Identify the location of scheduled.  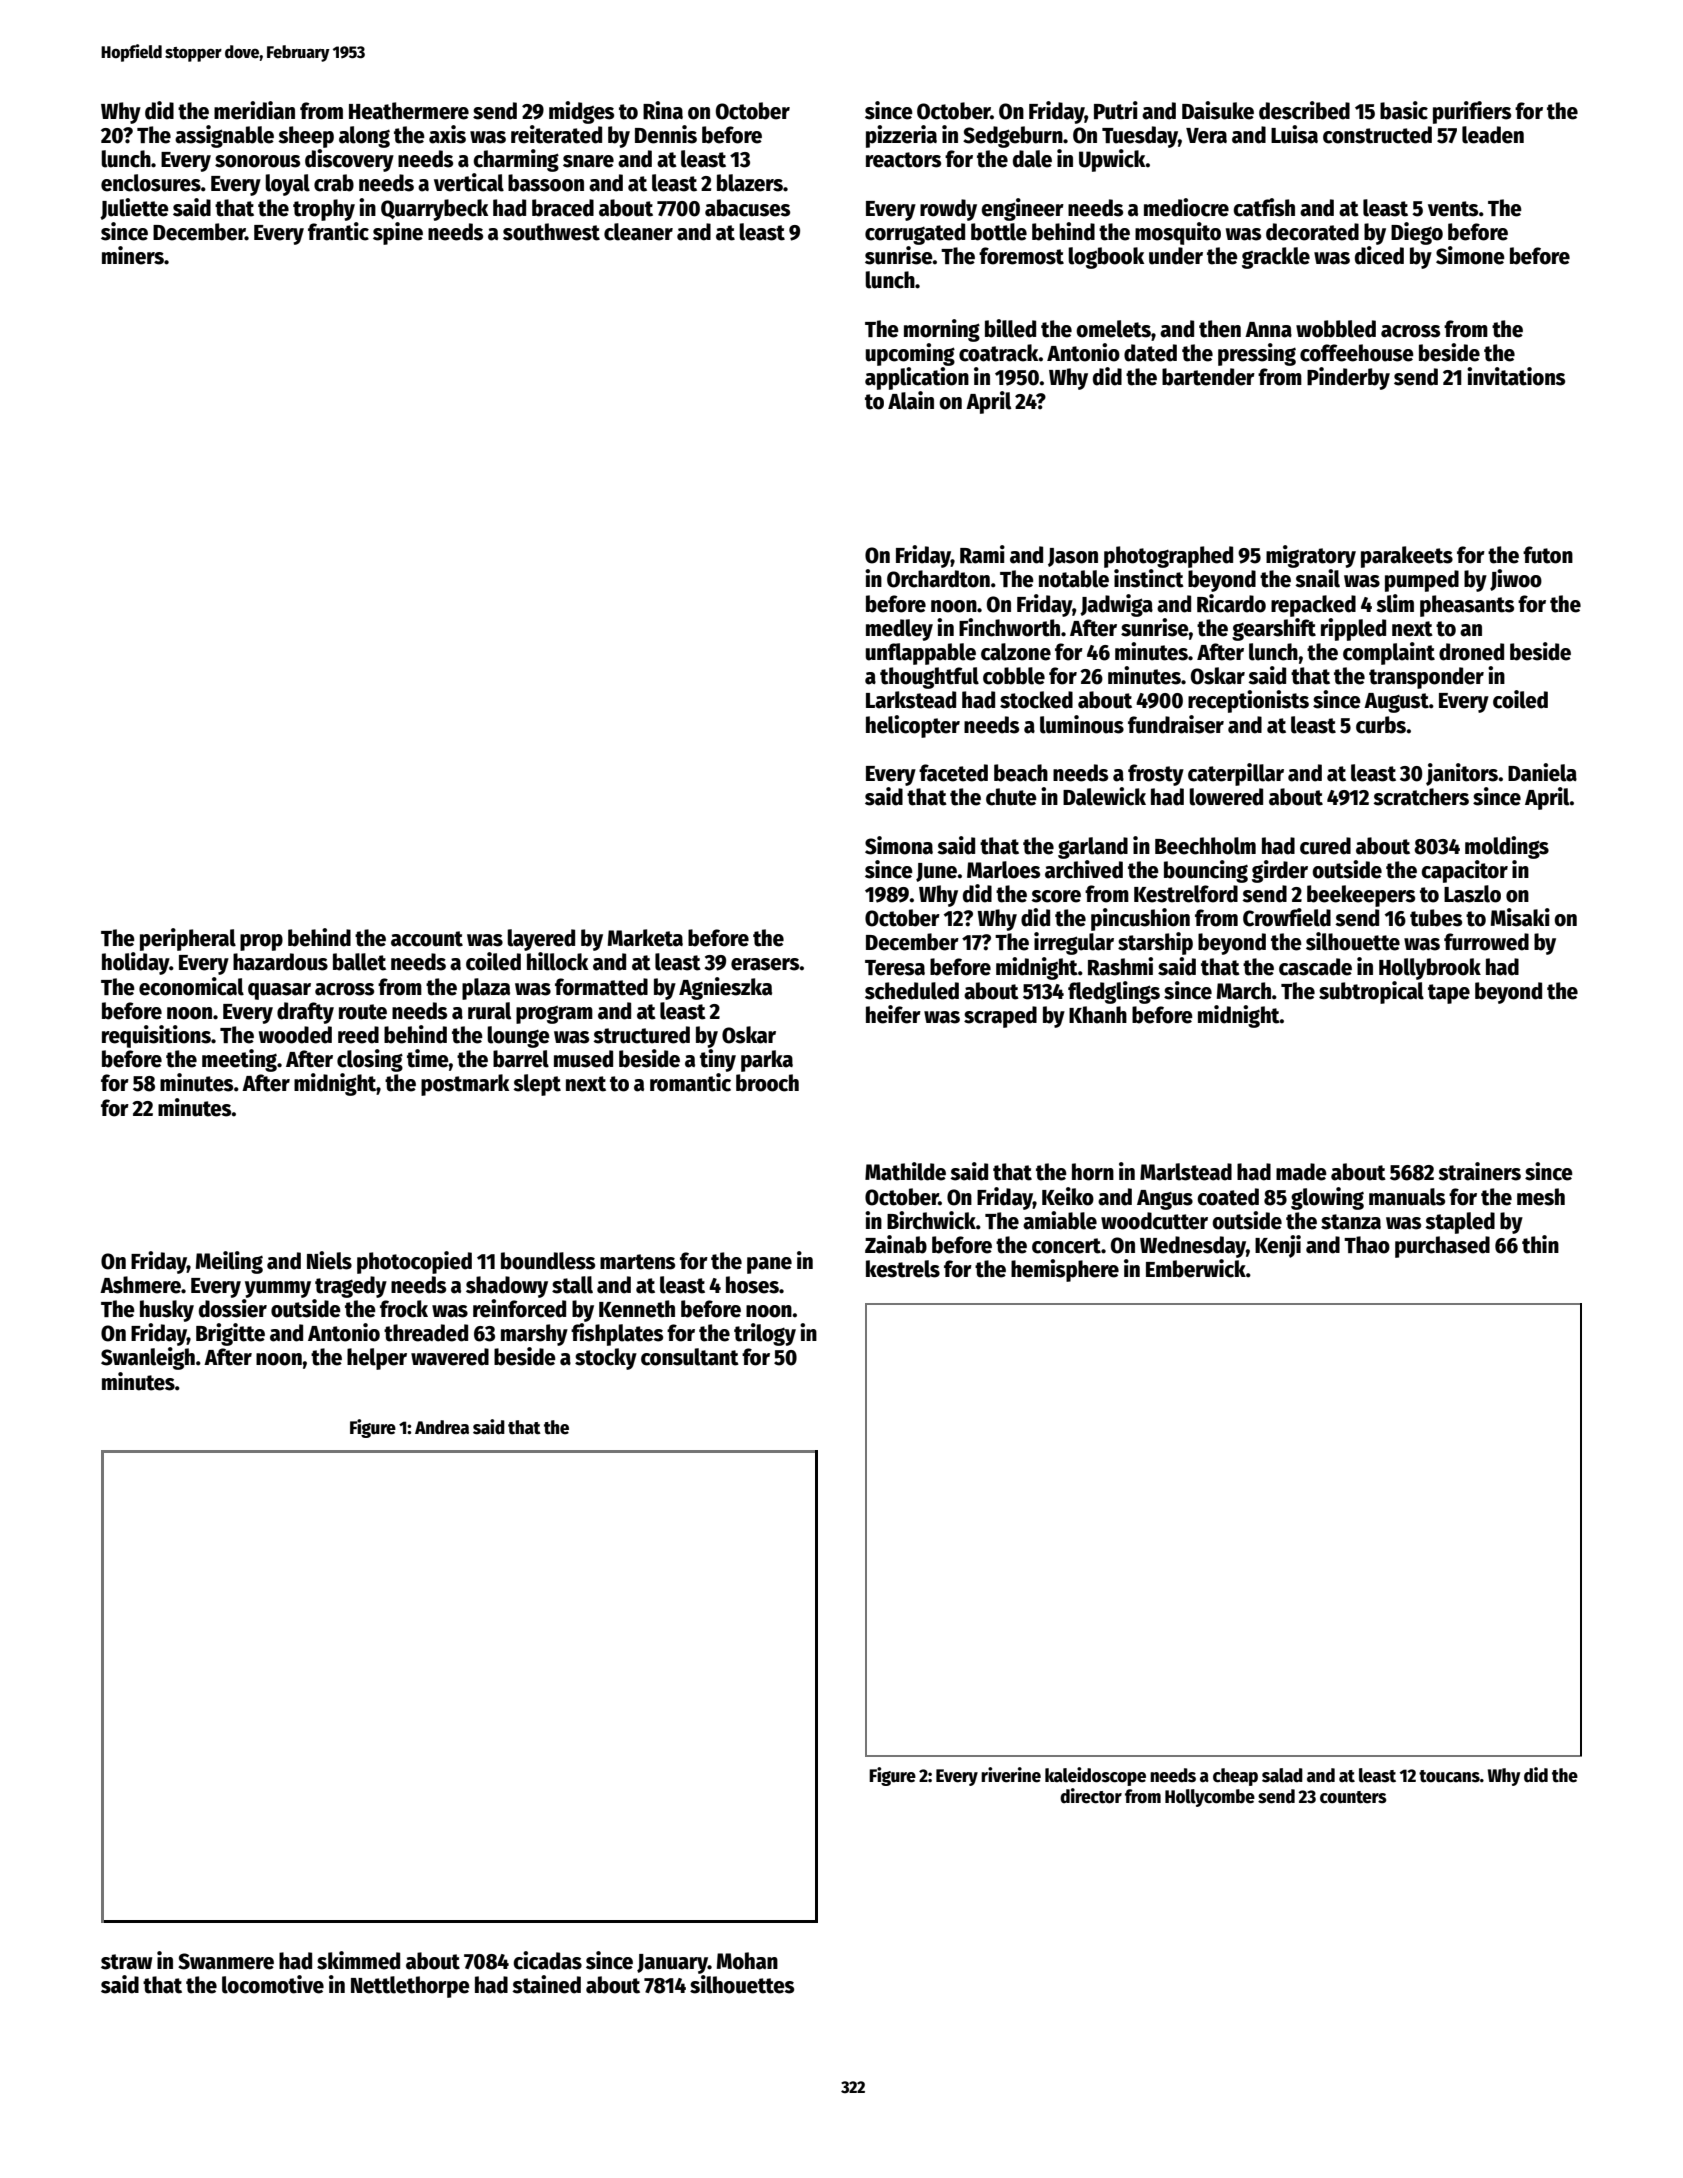
(912, 991).
